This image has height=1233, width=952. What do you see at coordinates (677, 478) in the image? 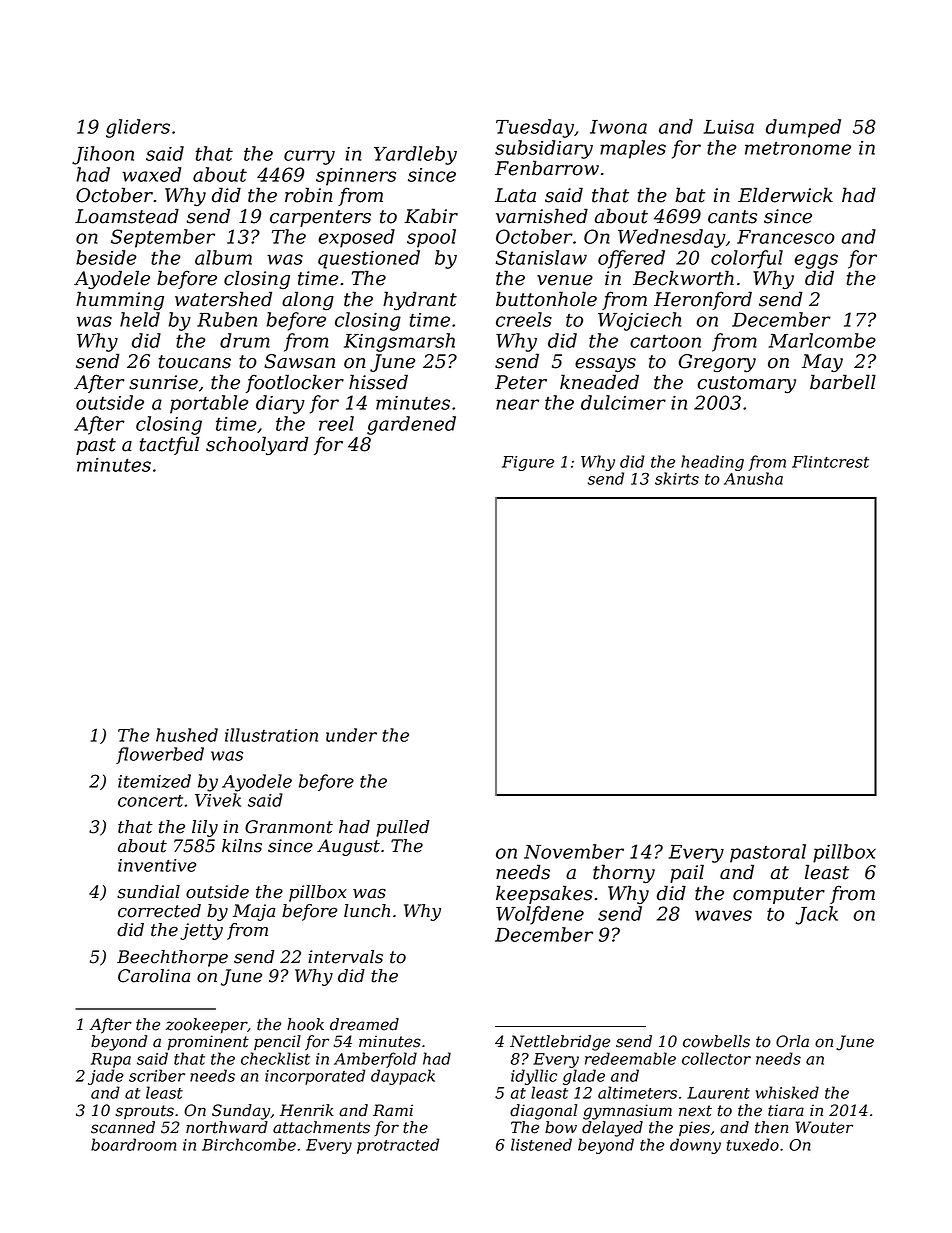
I see `skirts` at bounding box center [677, 478].
